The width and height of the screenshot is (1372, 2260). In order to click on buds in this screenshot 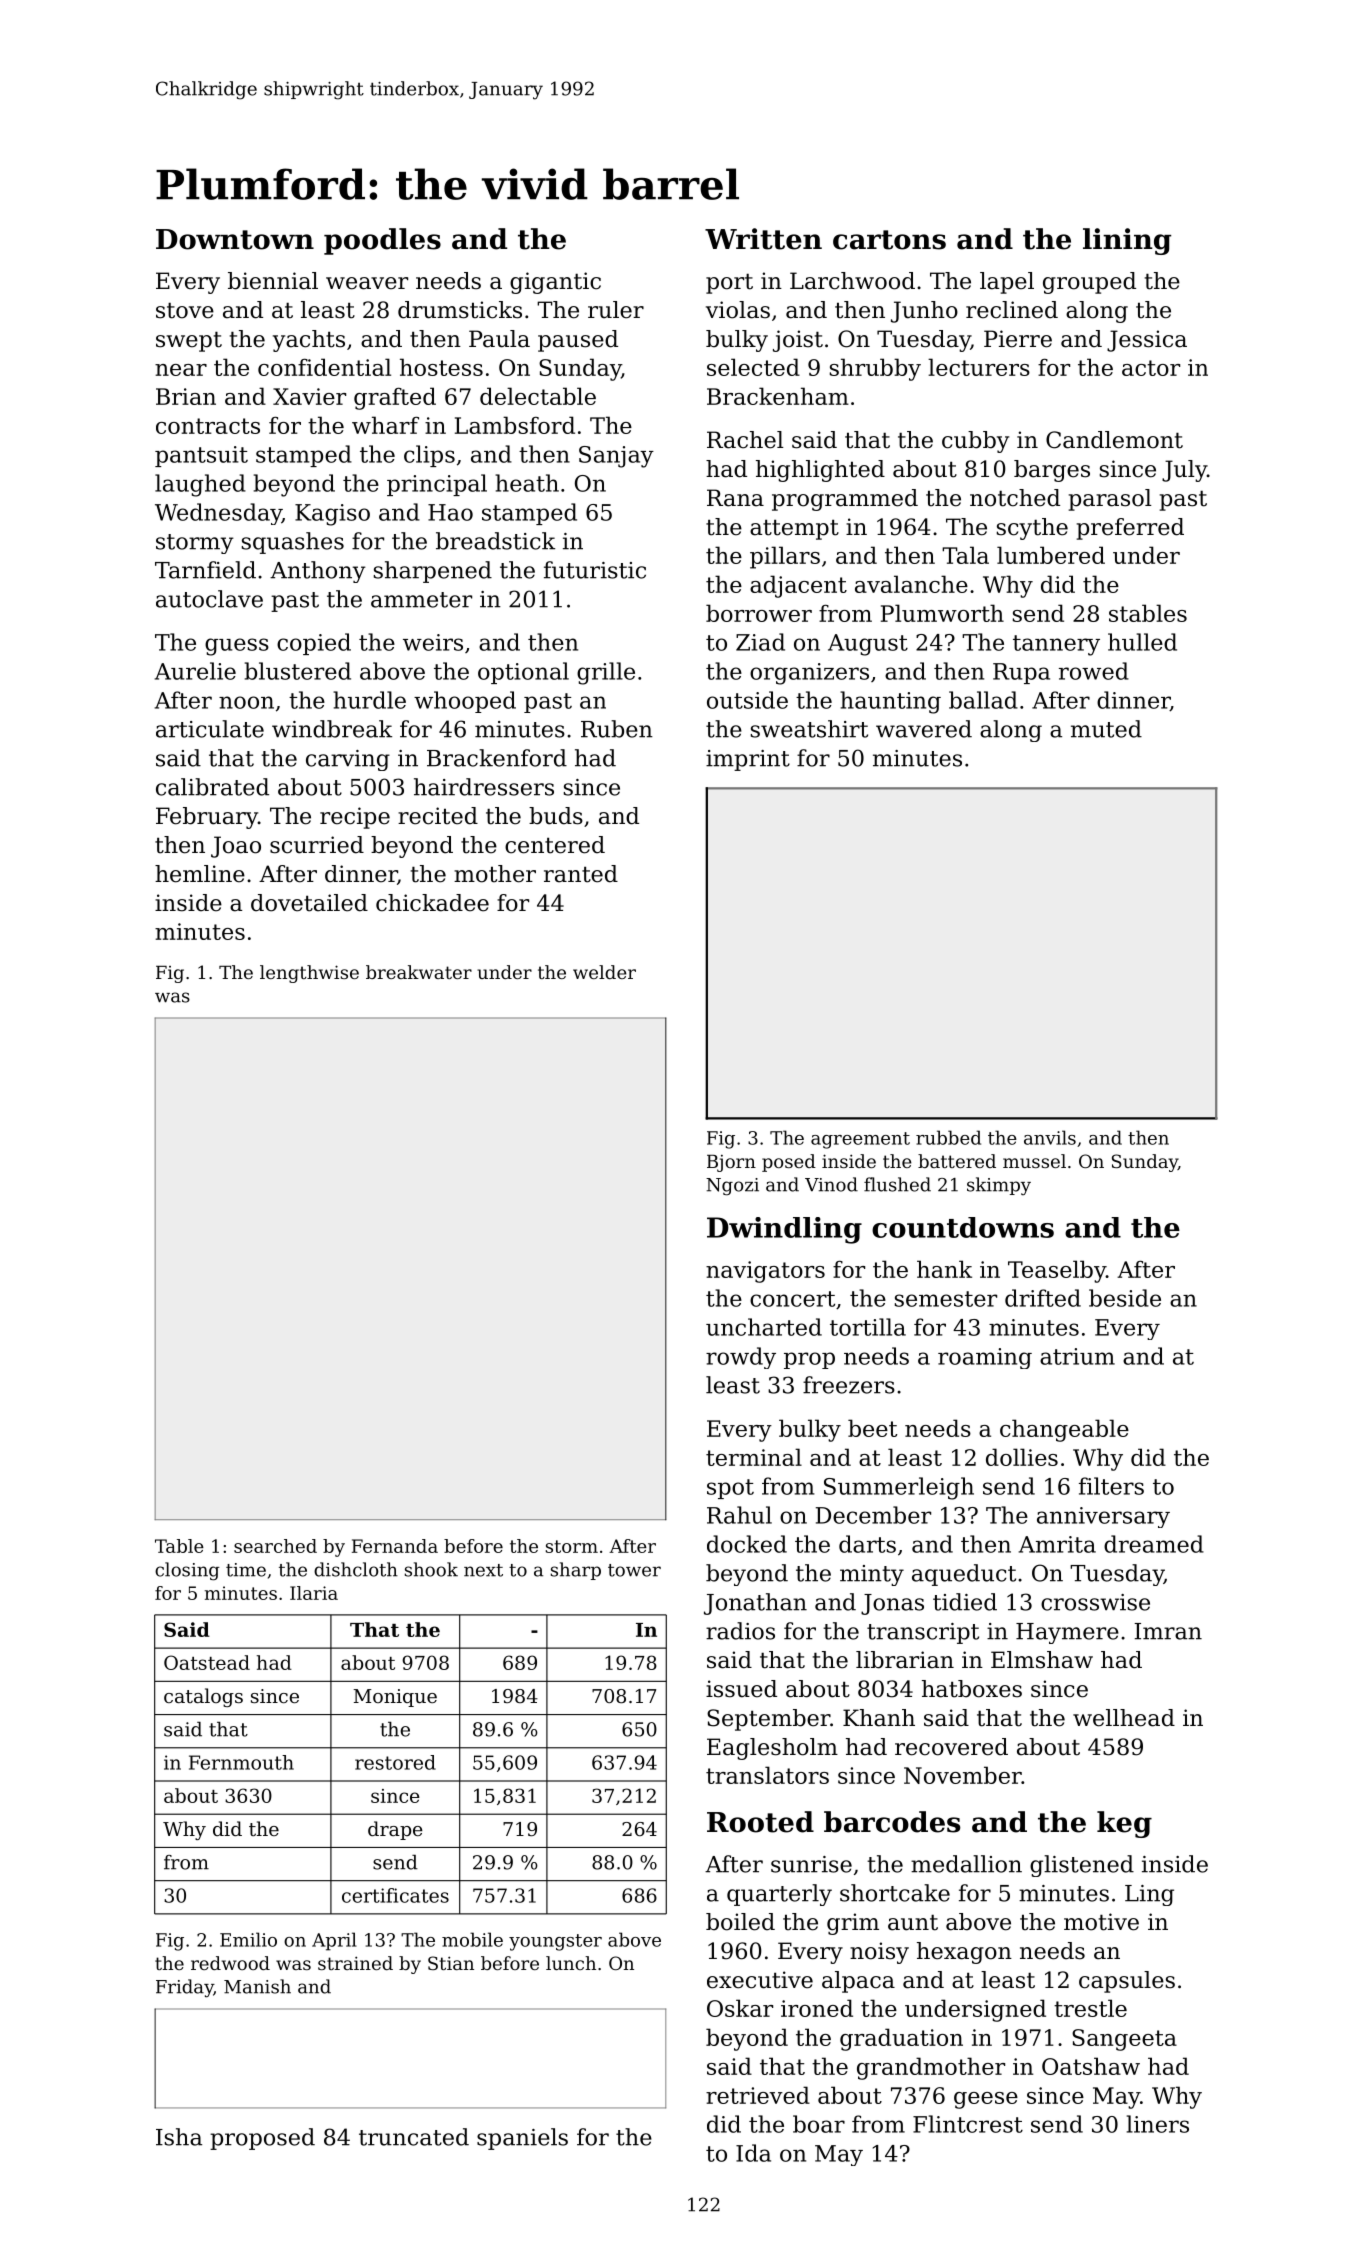, I will do `click(556, 816)`.
